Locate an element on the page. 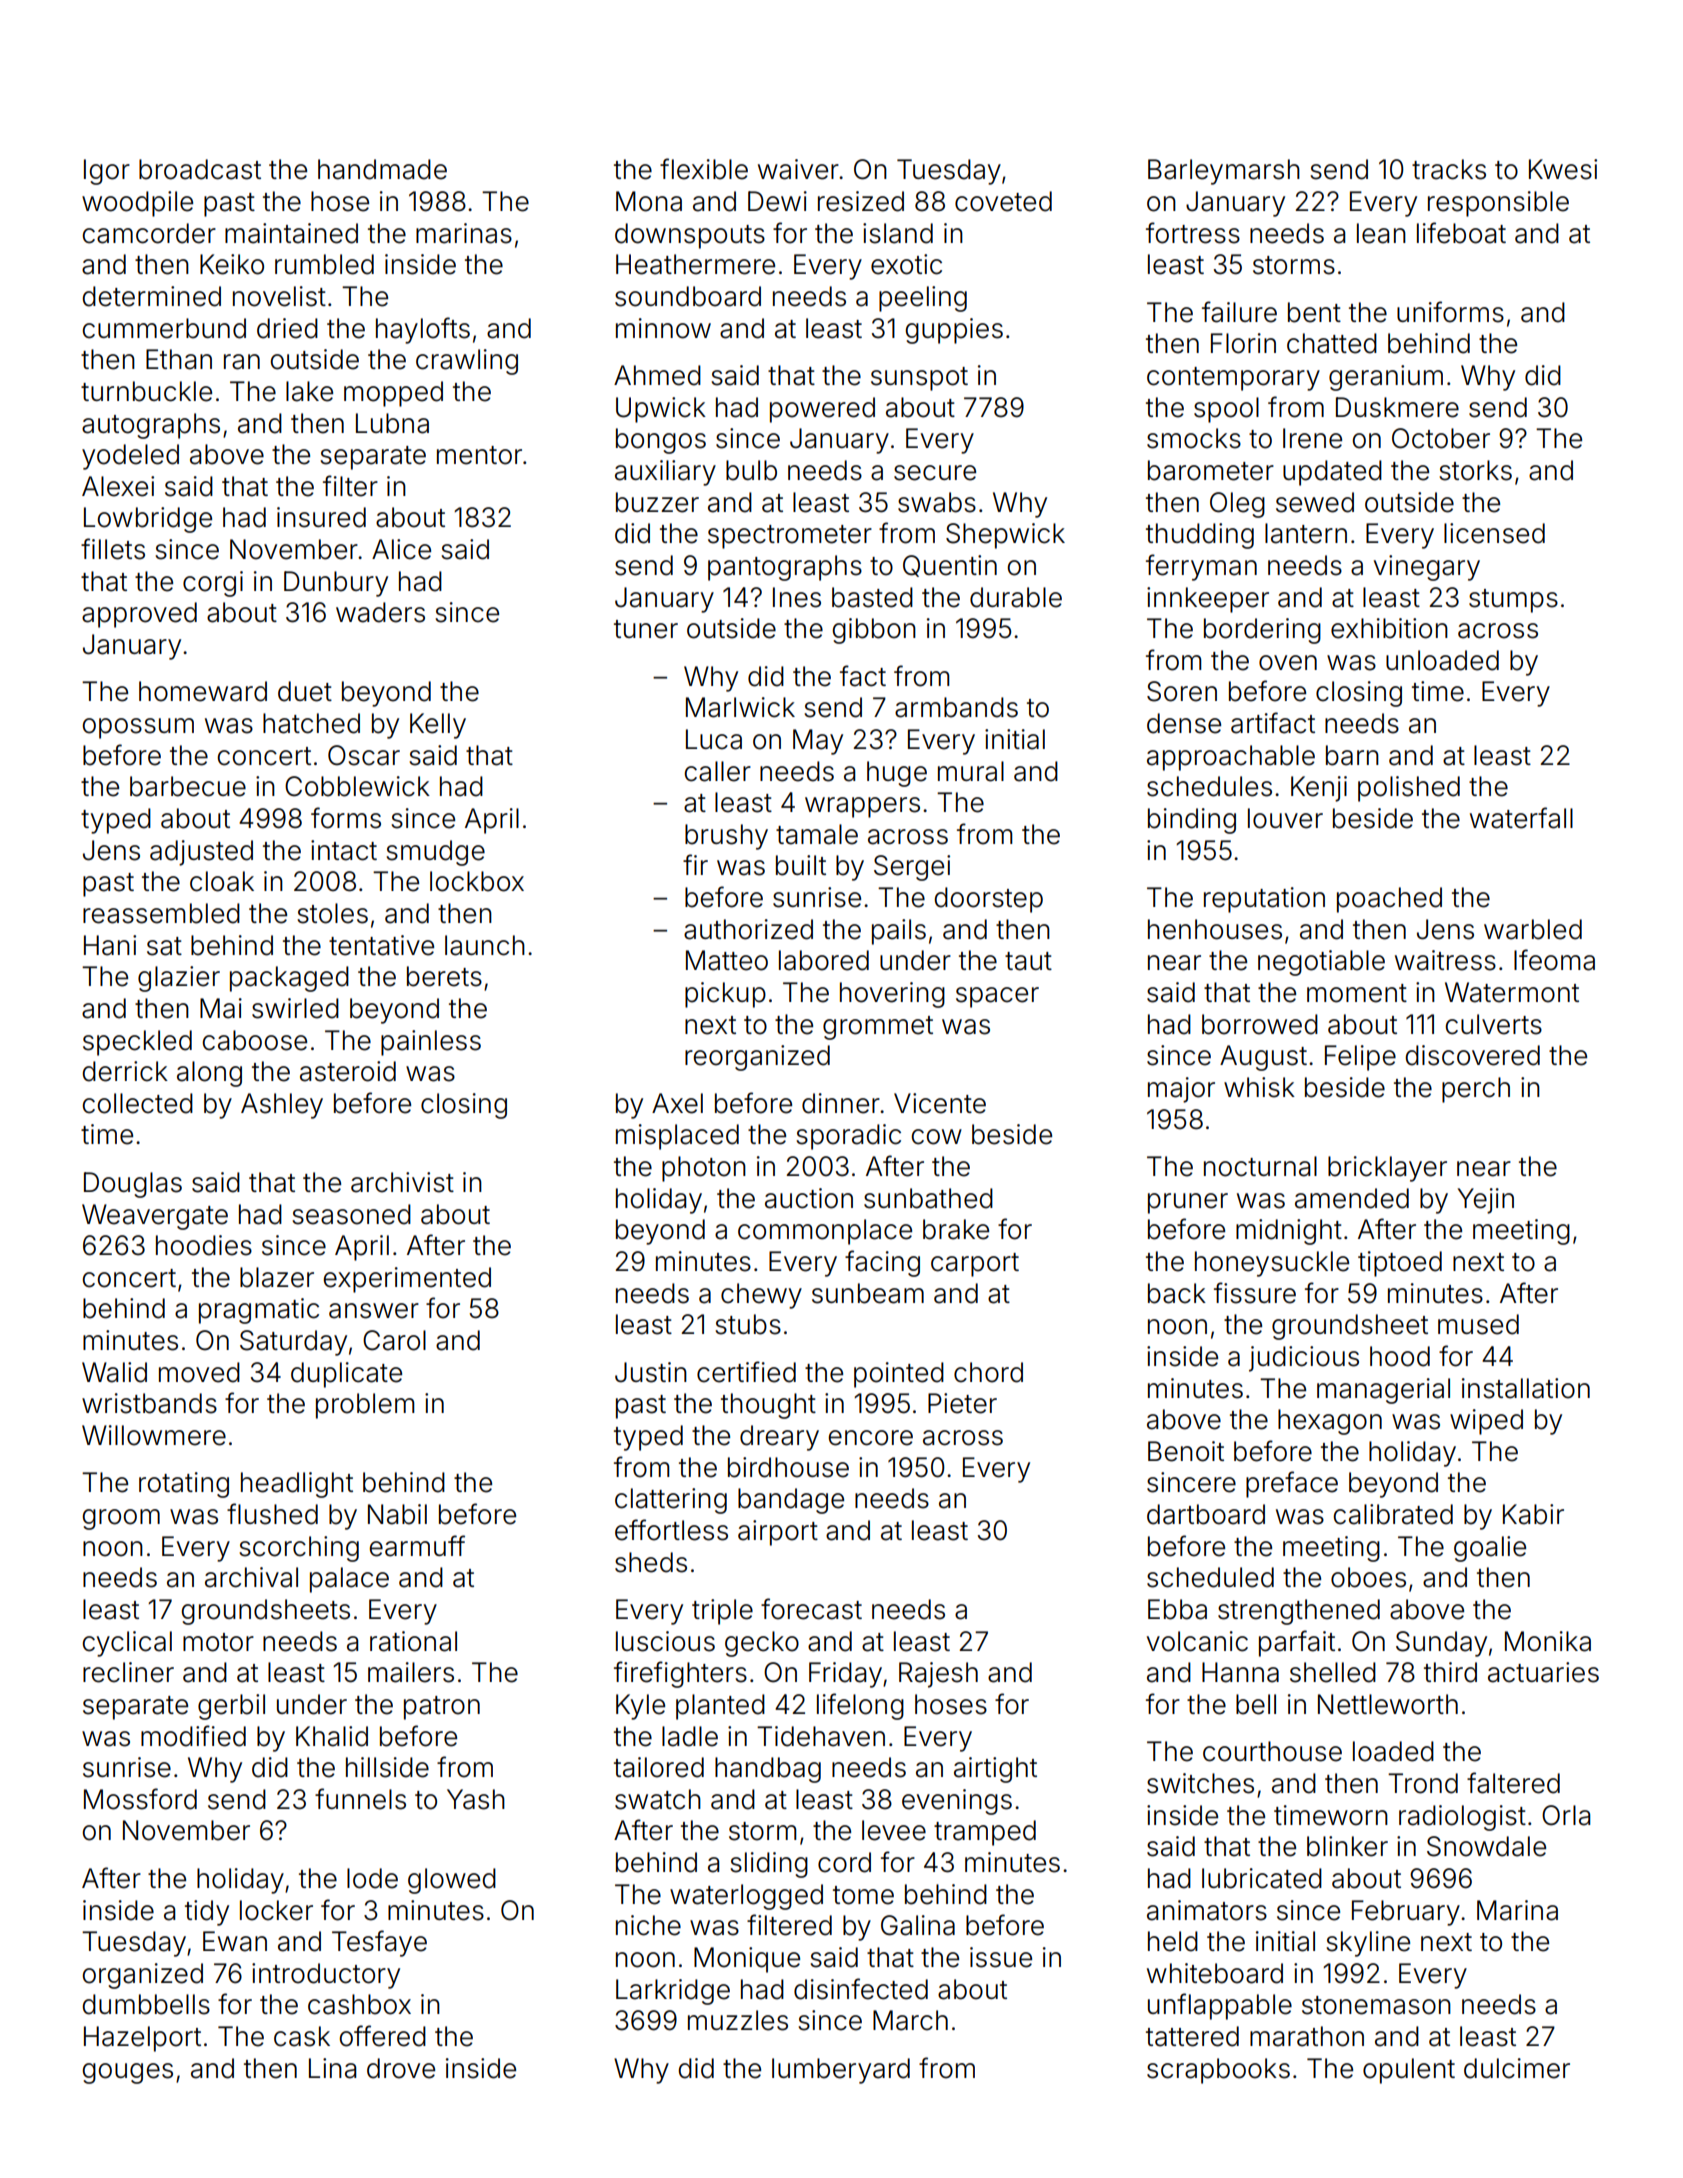  waiver is located at coordinates (798, 169).
